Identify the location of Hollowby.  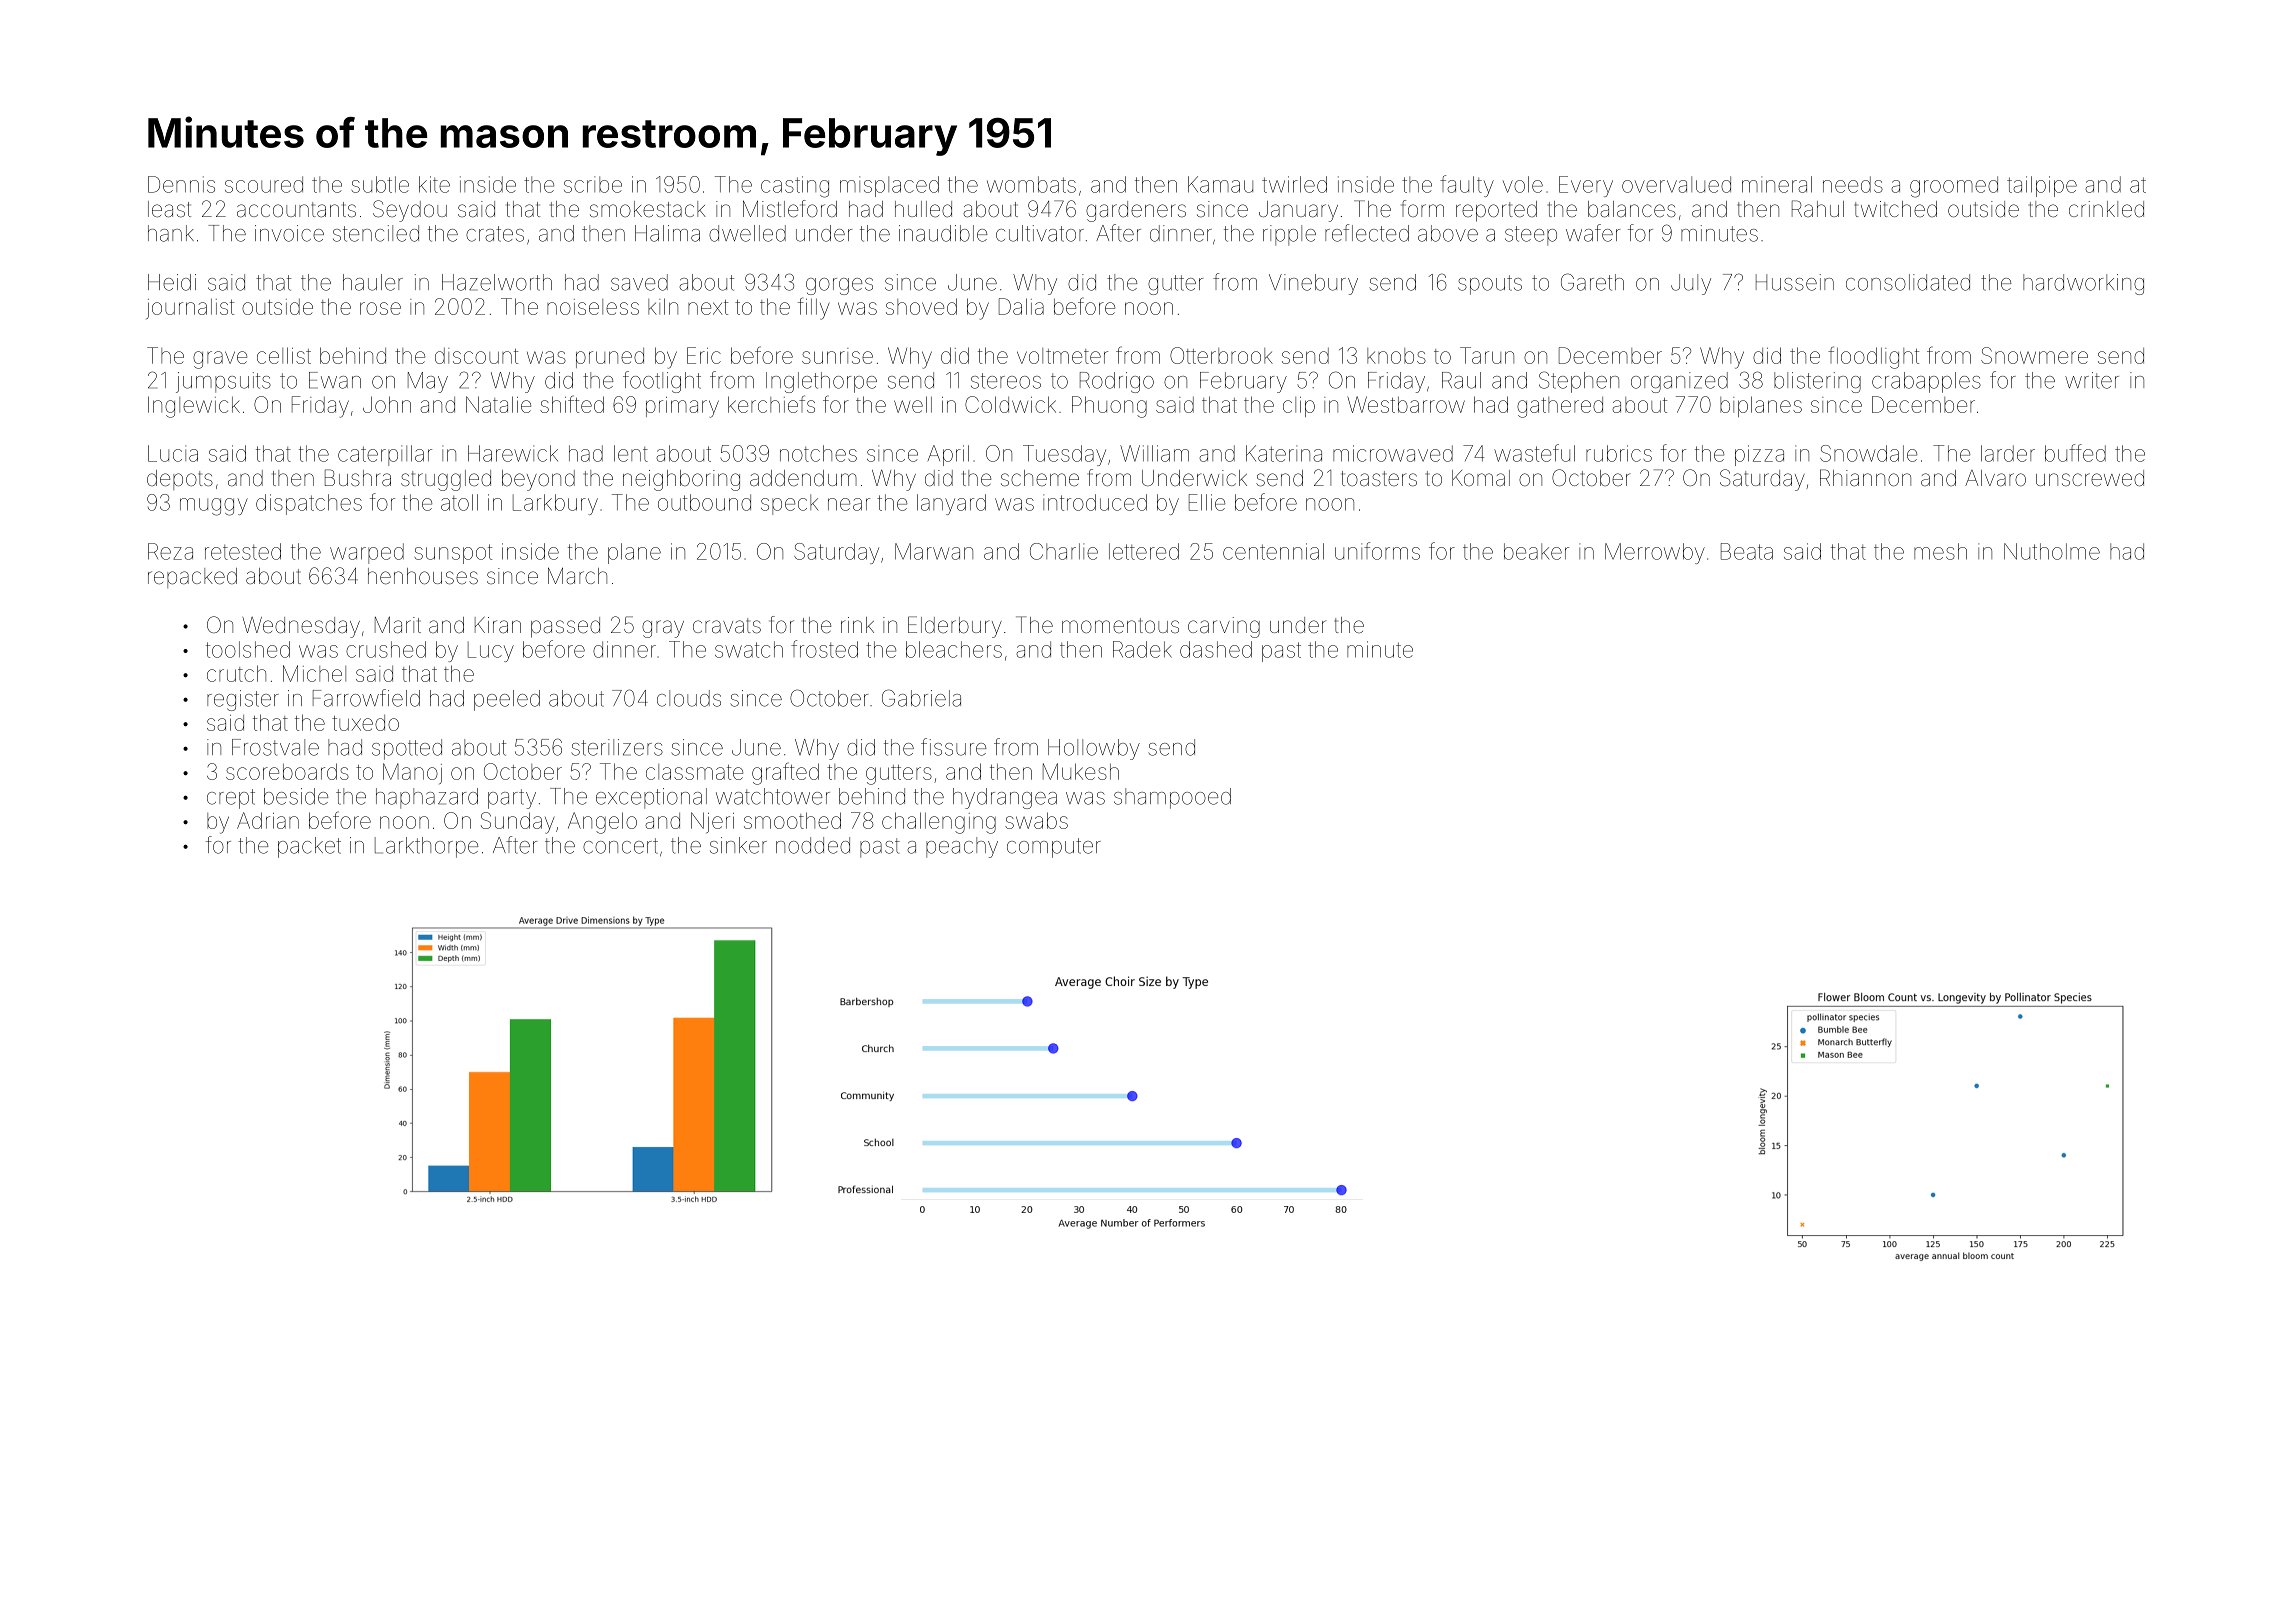
(1094, 749).
